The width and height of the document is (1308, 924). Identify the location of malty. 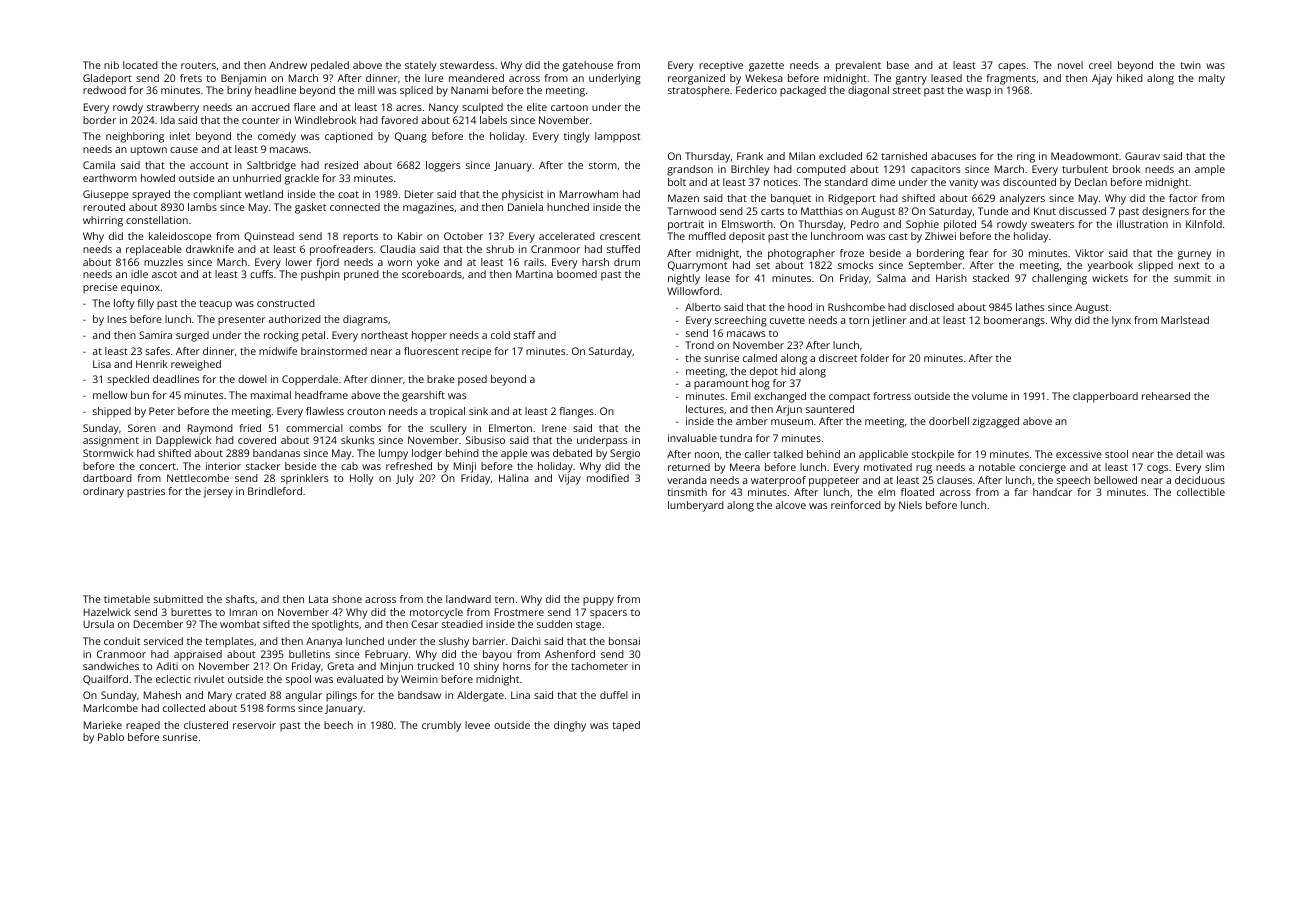
(1212, 79).
